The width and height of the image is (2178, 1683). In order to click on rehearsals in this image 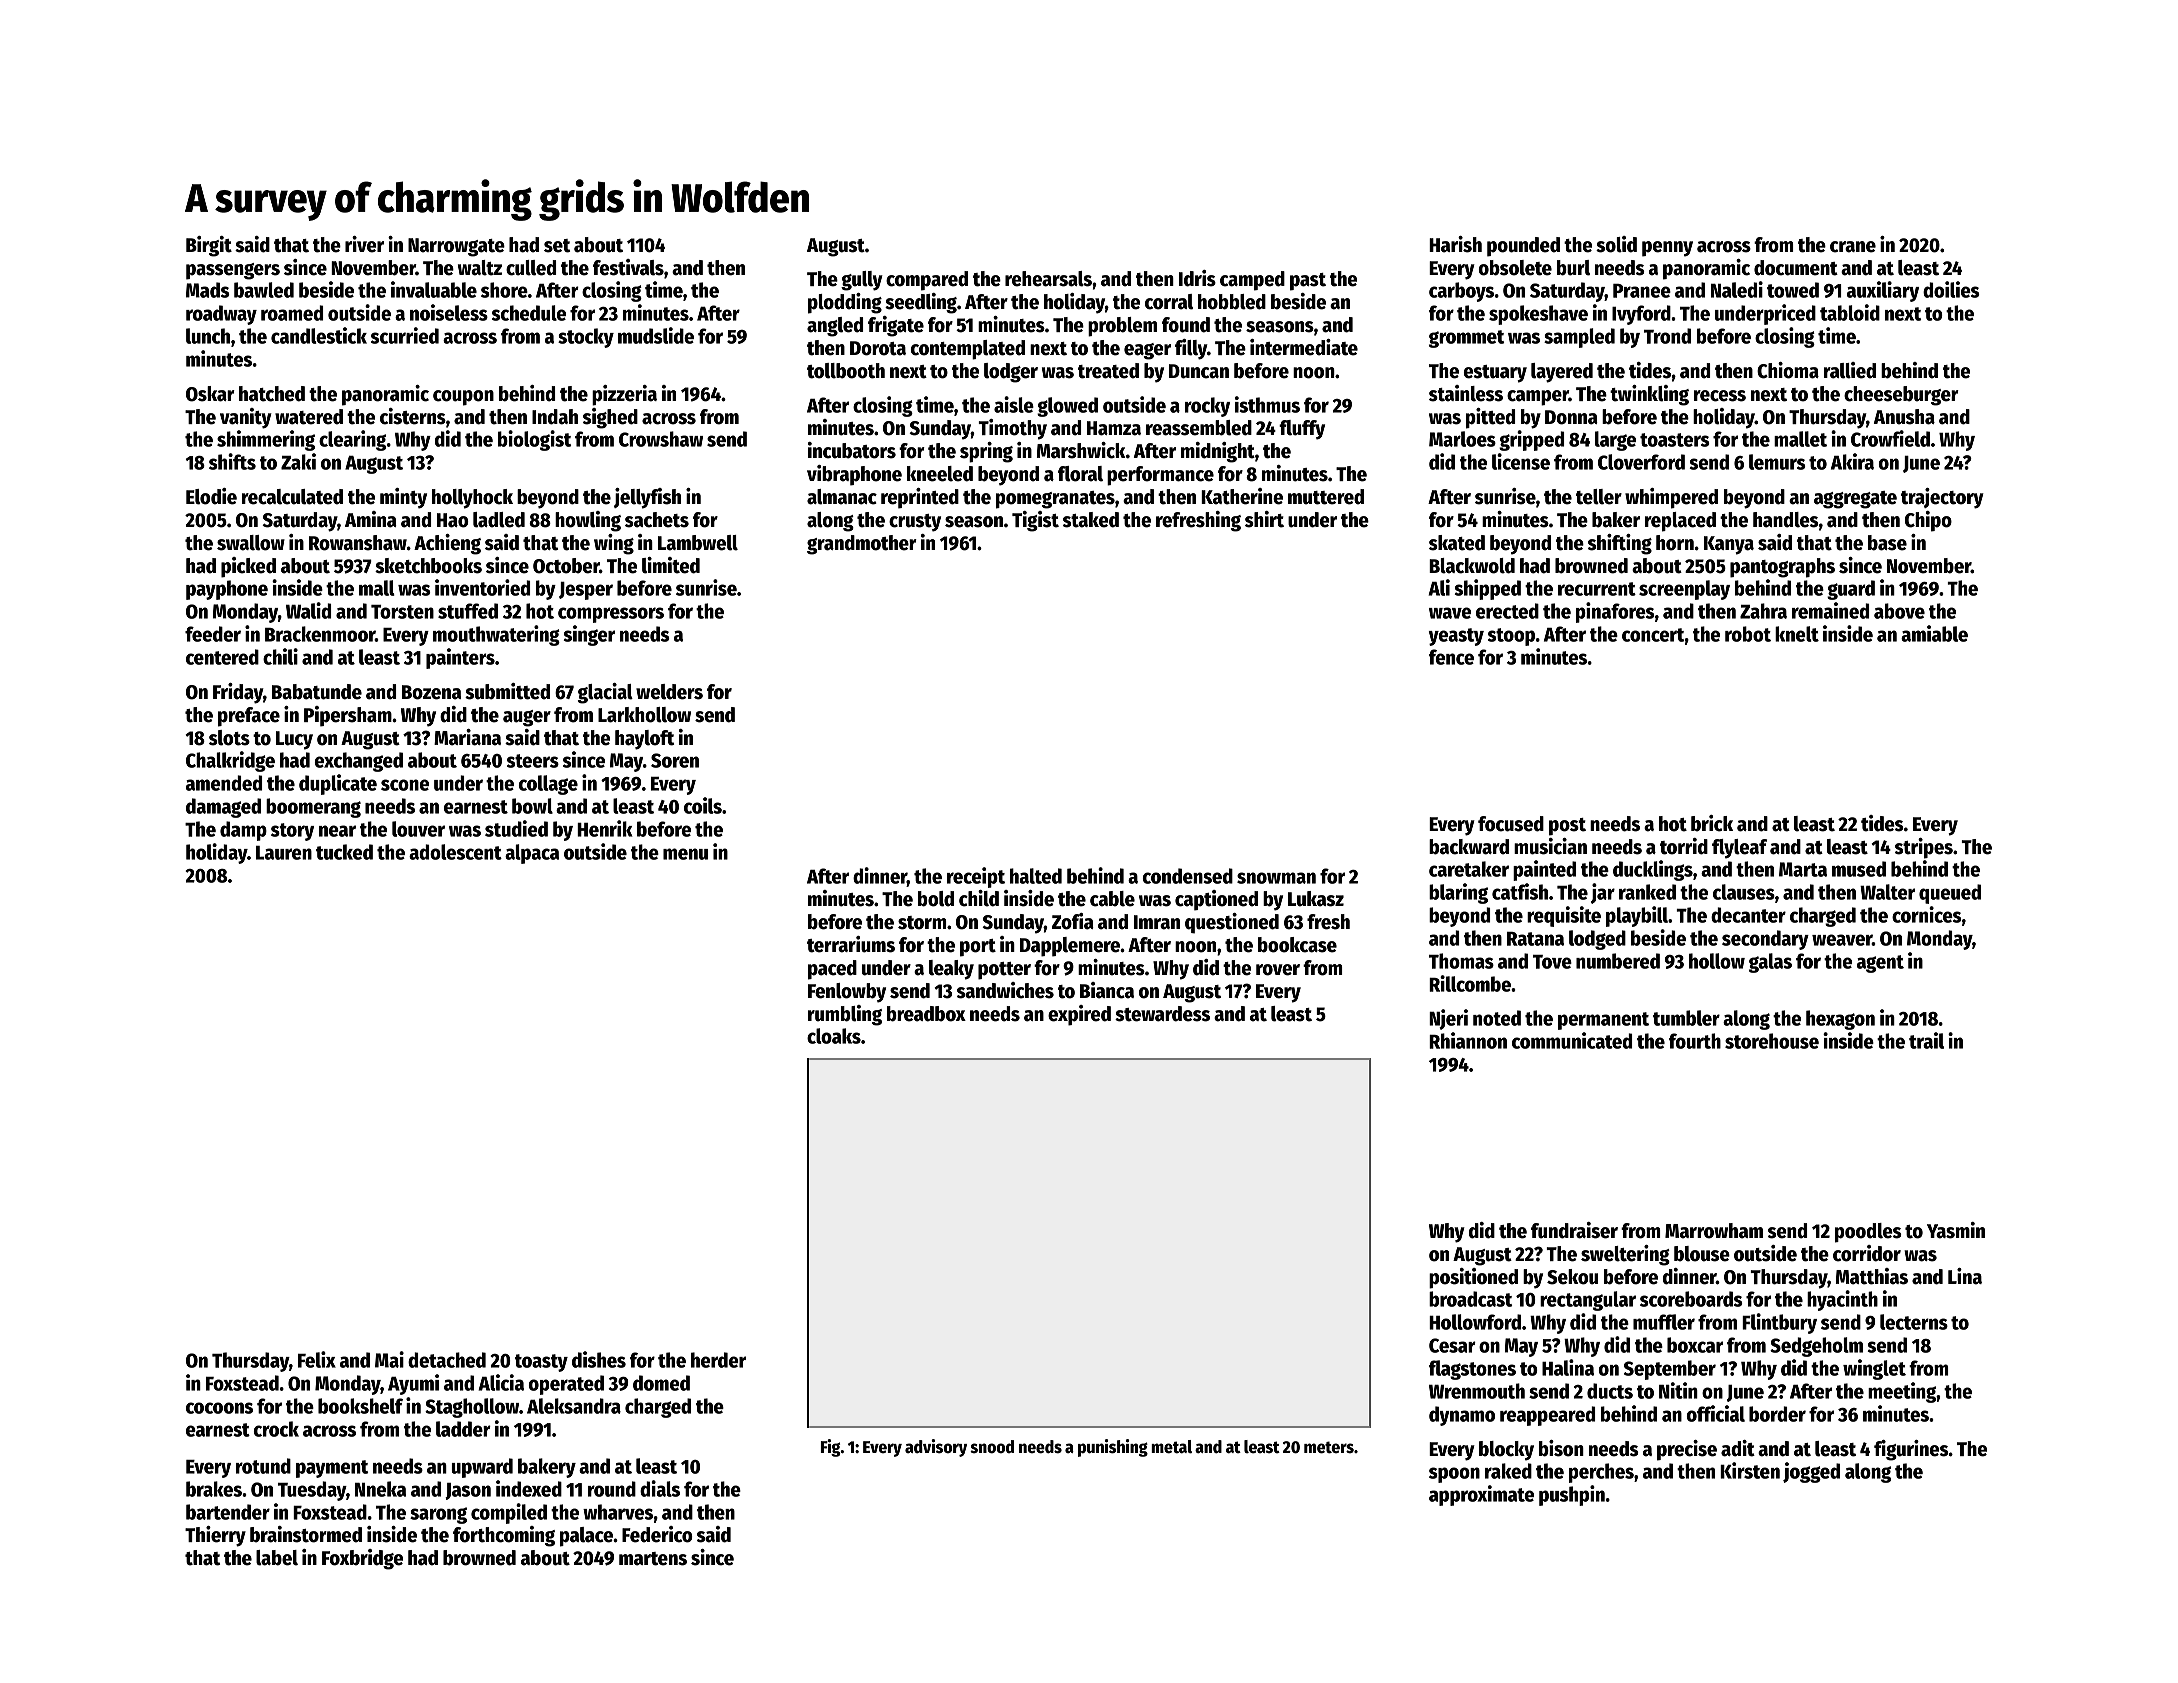, I will do `click(1048, 279)`.
